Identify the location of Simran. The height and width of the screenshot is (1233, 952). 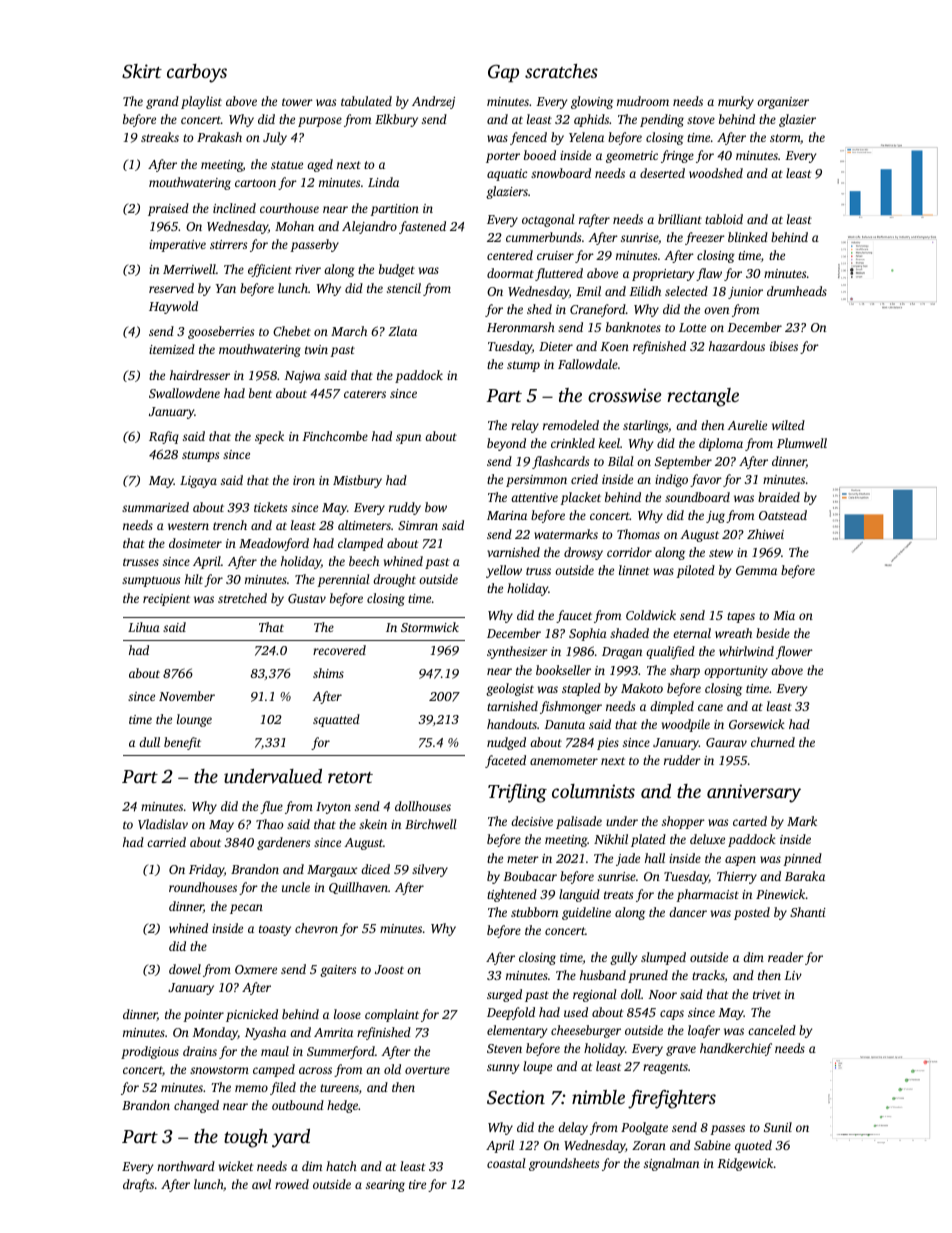
(418, 525).
